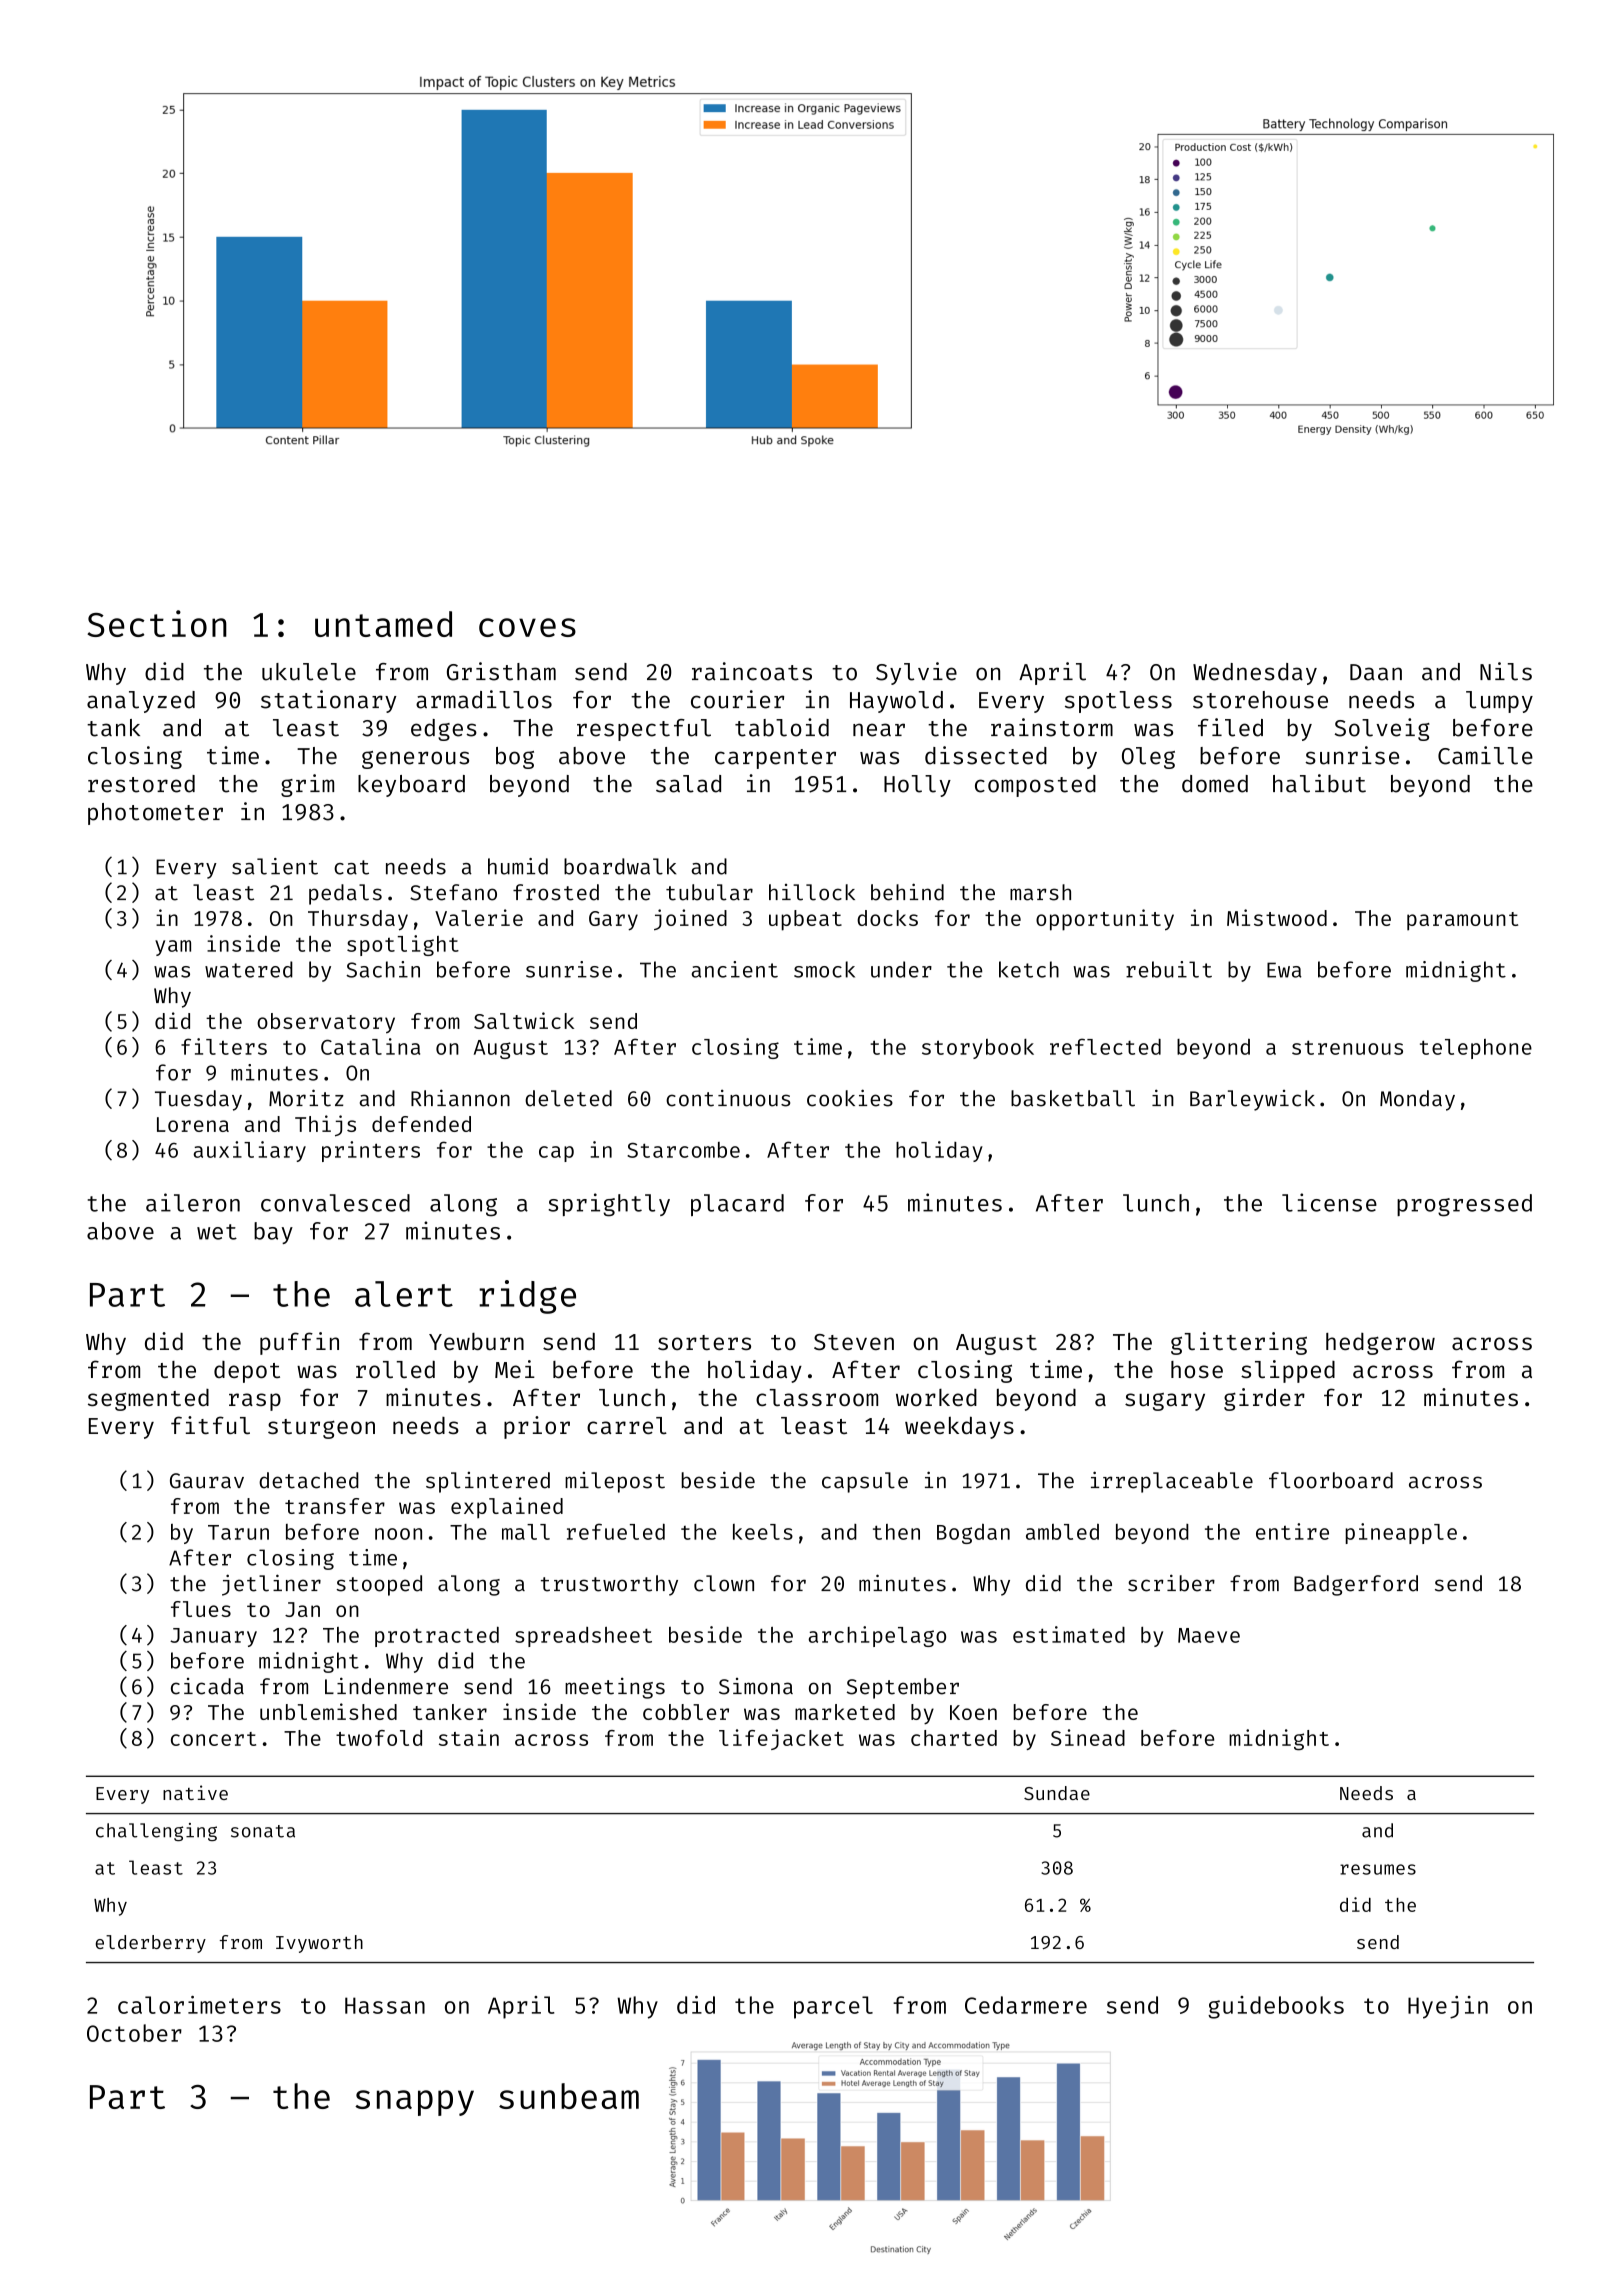  Describe the element at coordinates (1380, 1344) in the page. I see `hedgerow` at that location.
